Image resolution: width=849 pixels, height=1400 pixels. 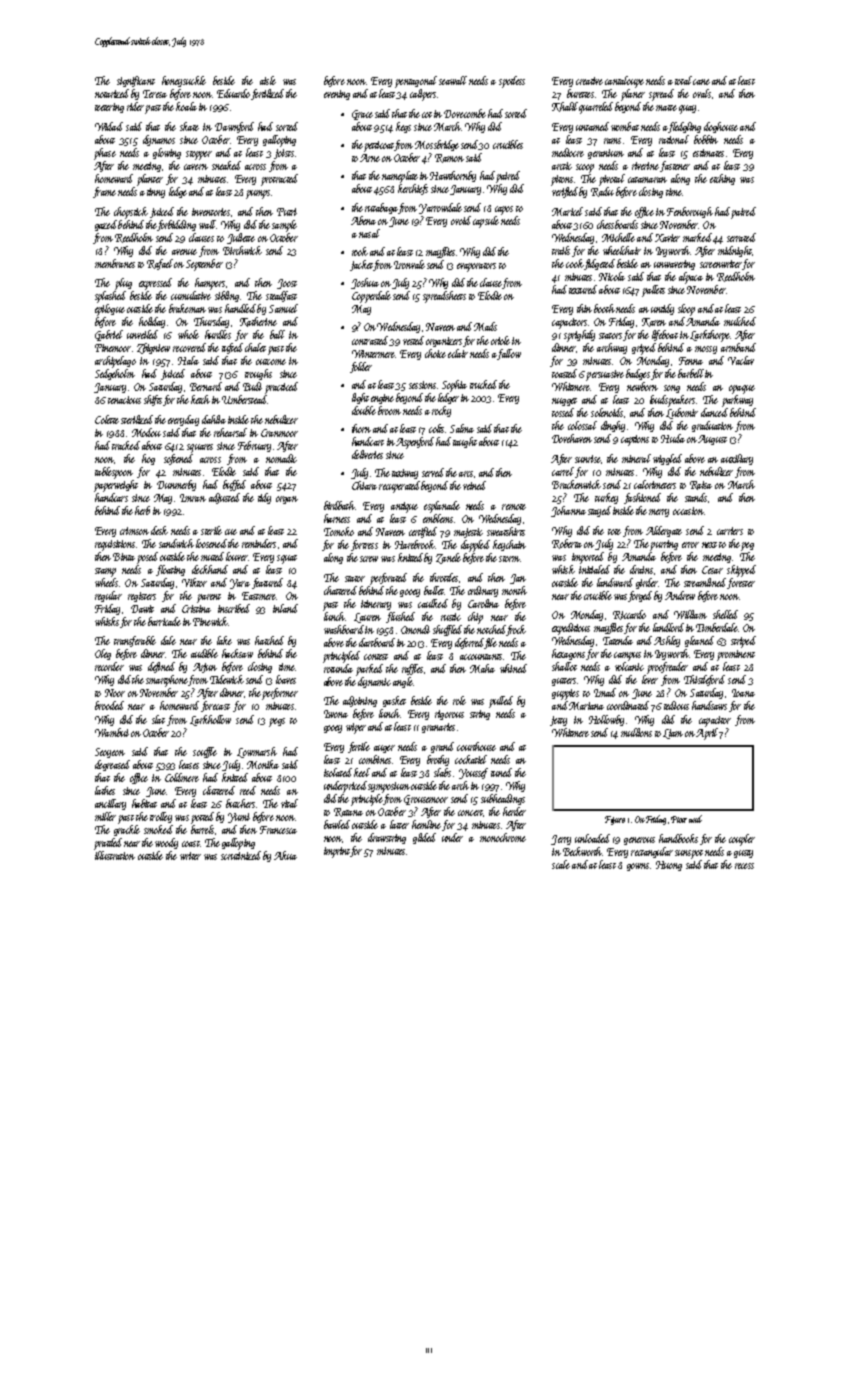 What do you see at coordinates (239, 818) in the screenshot?
I see `Yumi` at bounding box center [239, 818].
